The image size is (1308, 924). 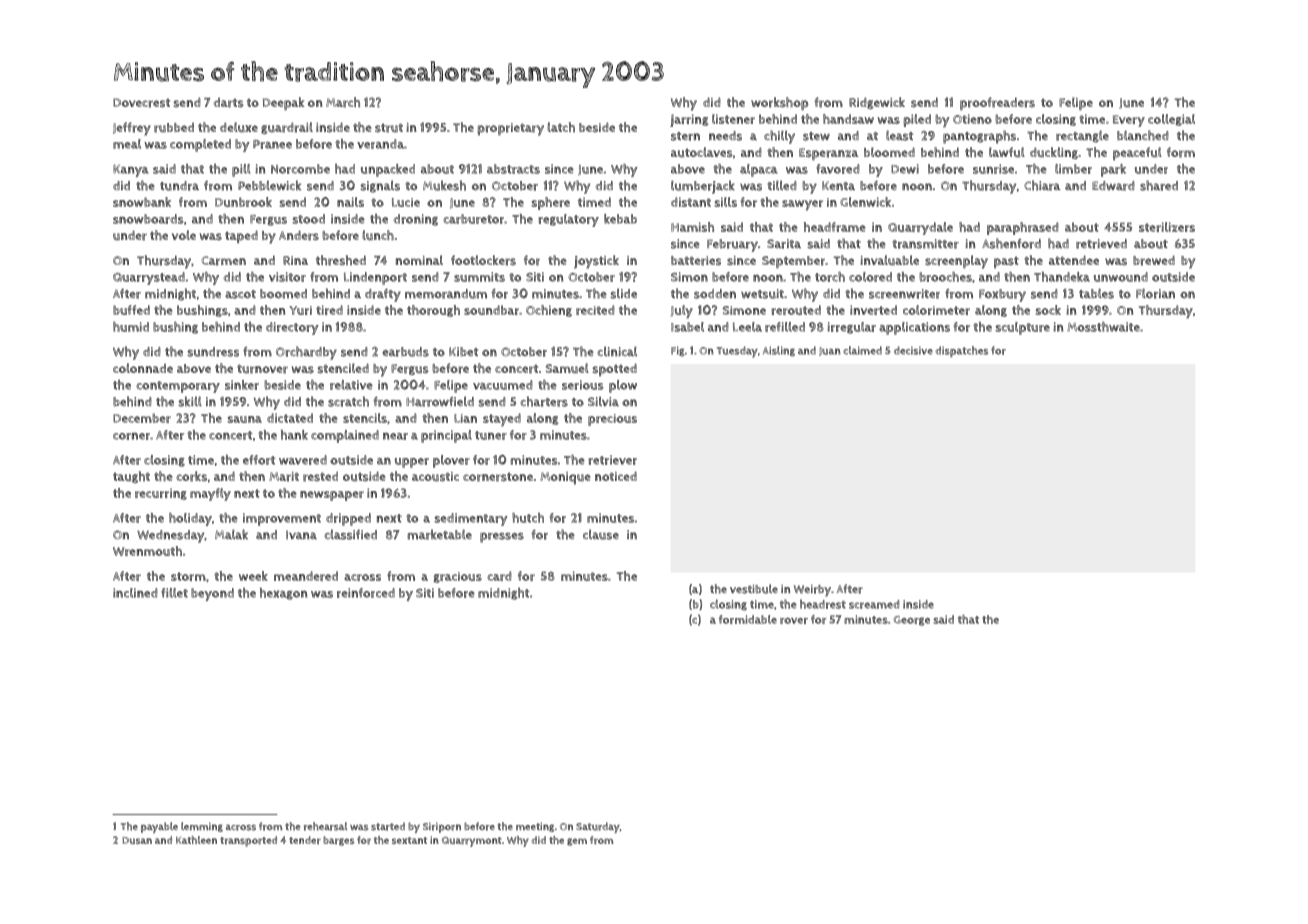 What do you see at coordinates (366, 593) in the screenshot?
I see `reinforced` at bounding box center [366, 593].
